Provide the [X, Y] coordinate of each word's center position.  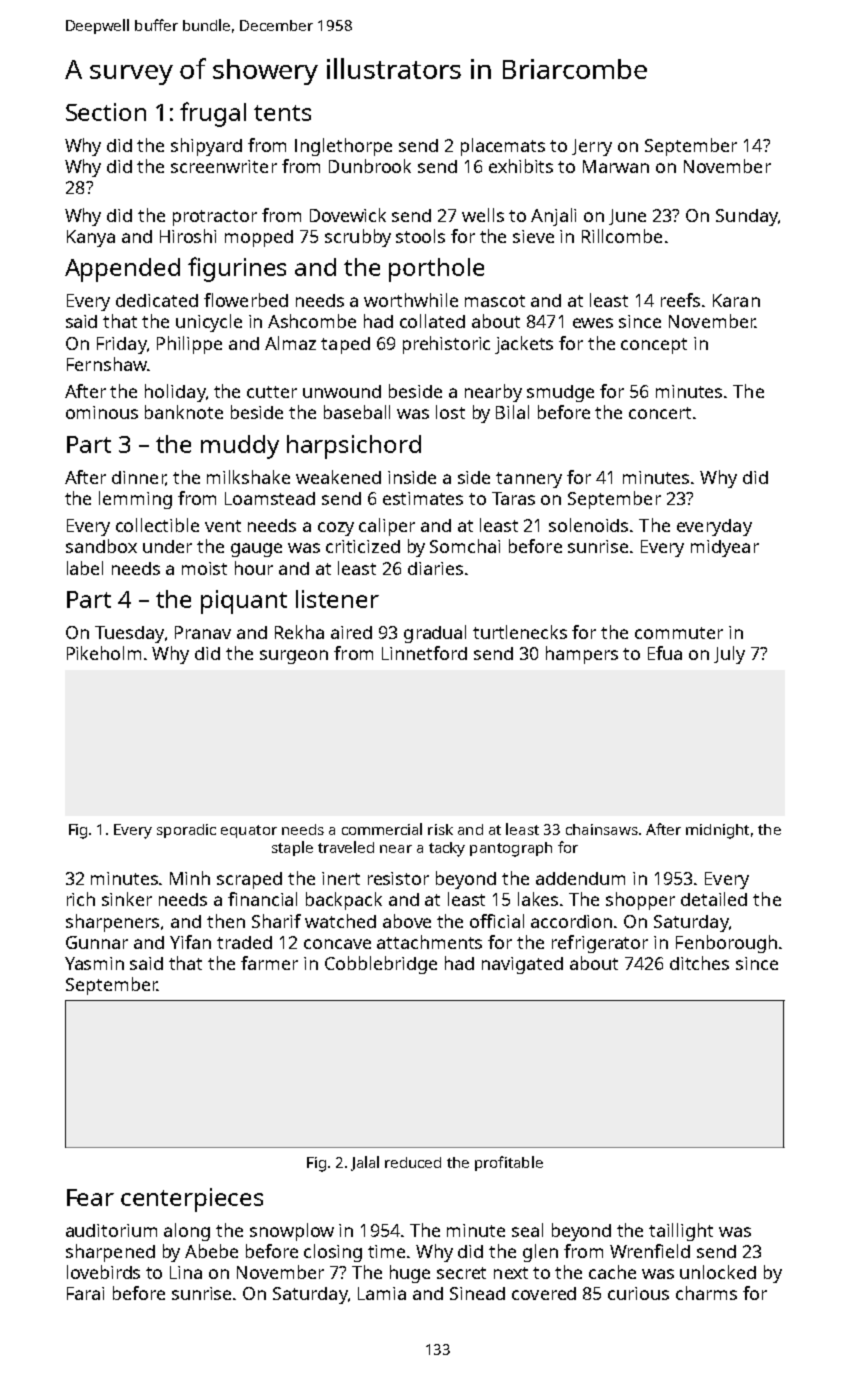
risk [440, 829]
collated [432, 321]
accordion [571, 921]
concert [660, 413]
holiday [175, 393]
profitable [509, 1163]
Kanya [91, 238]
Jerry [592, 147]
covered [544, 1293]
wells [483, 215]
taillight [681, 1232]
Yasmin [94, 963]
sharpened [110, 1253]
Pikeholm [104, 653]
